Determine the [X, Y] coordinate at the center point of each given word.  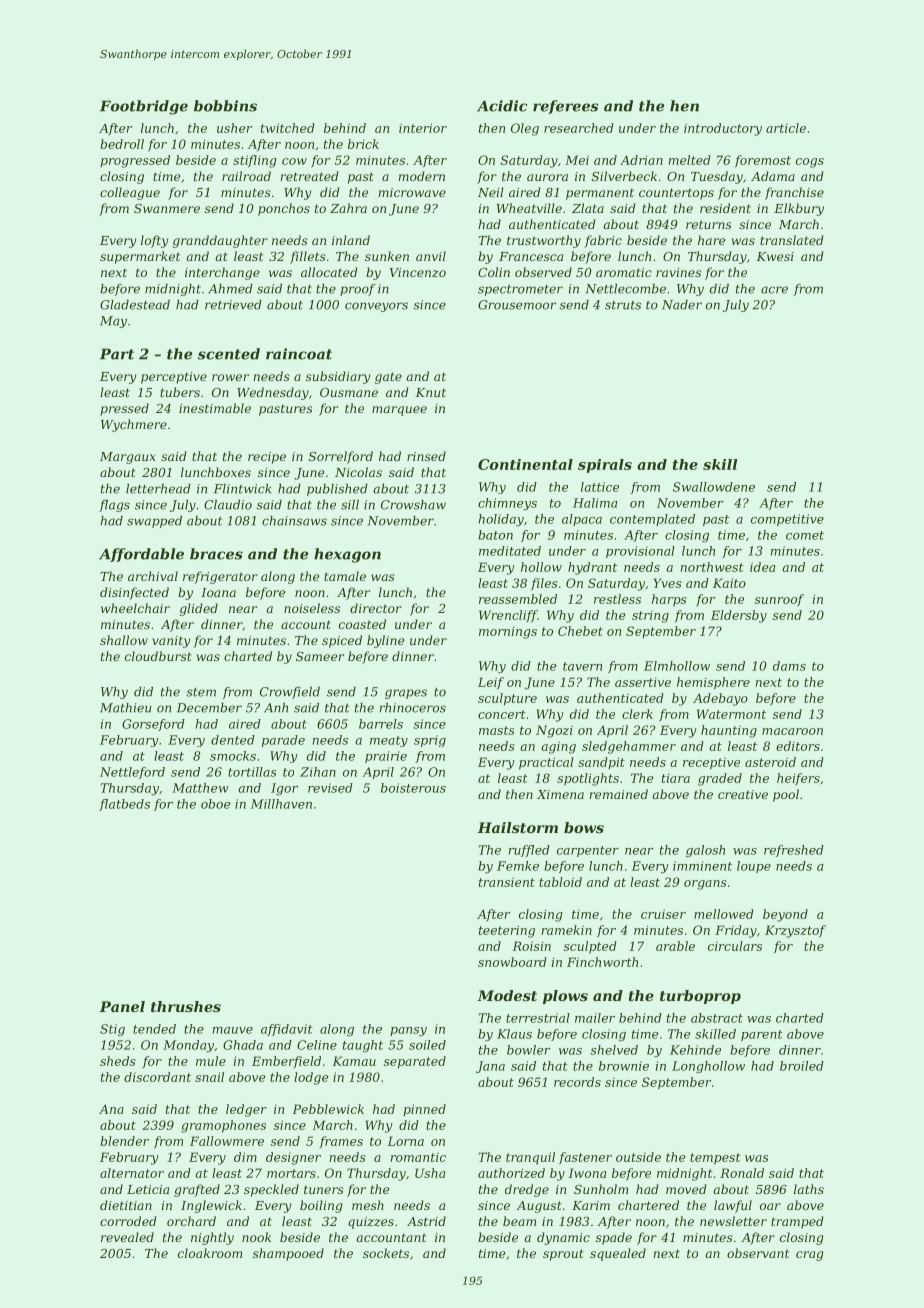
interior [423, 128]
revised [330, 788]
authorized [511, 1173]
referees [565, 107]
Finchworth [602, 962]
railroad [246, 176]
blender [124, 1141]
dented [233, 740]
